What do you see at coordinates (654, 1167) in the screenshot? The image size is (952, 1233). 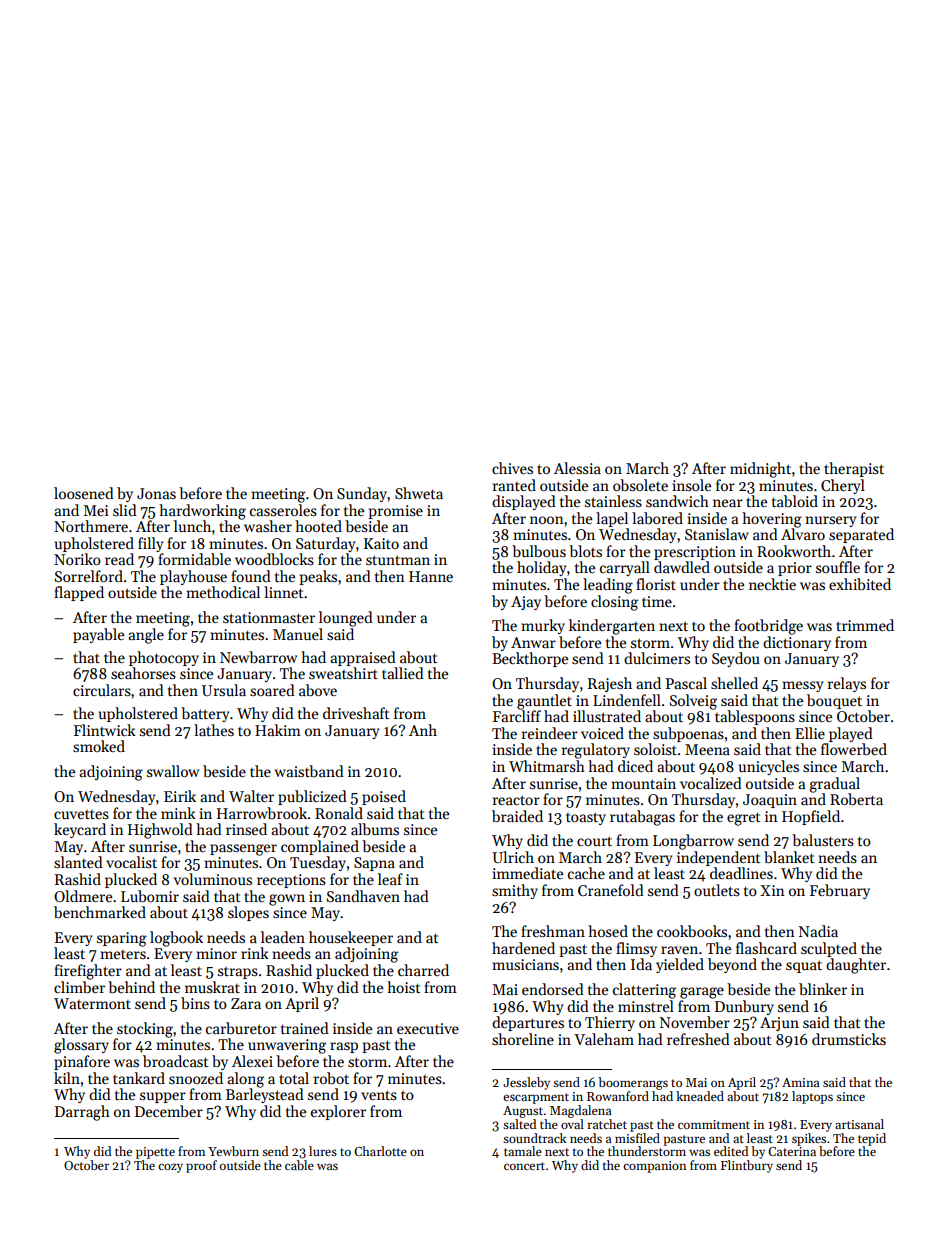 I see `companion` at bounding box center [654, 1167].
